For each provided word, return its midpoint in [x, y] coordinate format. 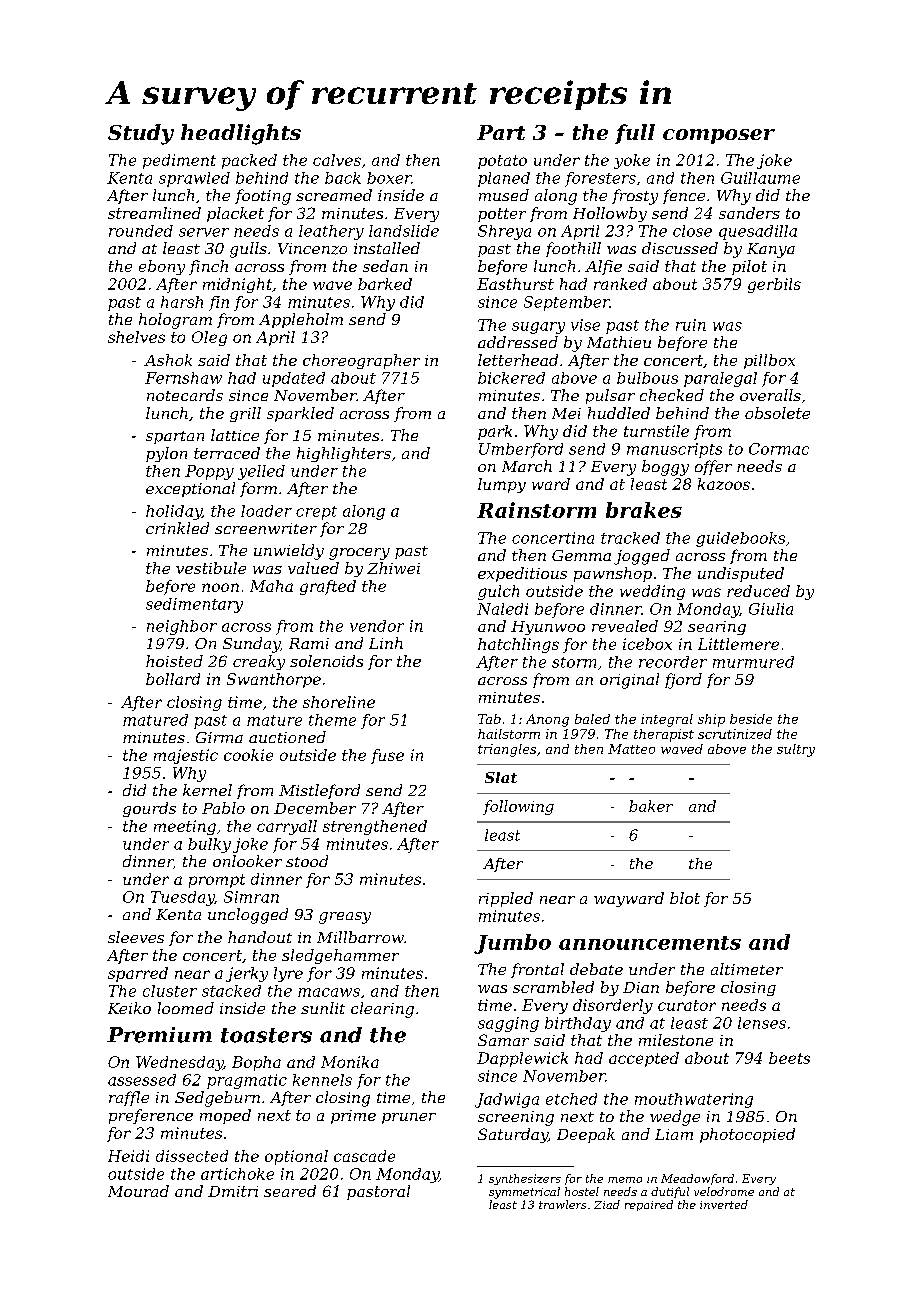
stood [307, 861]
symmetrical [524, 1193]
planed [504, 179]
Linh [386, 643]
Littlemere [738, 644]
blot [685, 898]
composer [719, 136]
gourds [149, 809]
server [204, 232]
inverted [724, 1204]
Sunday [251, 645]
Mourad [138, 1191]
